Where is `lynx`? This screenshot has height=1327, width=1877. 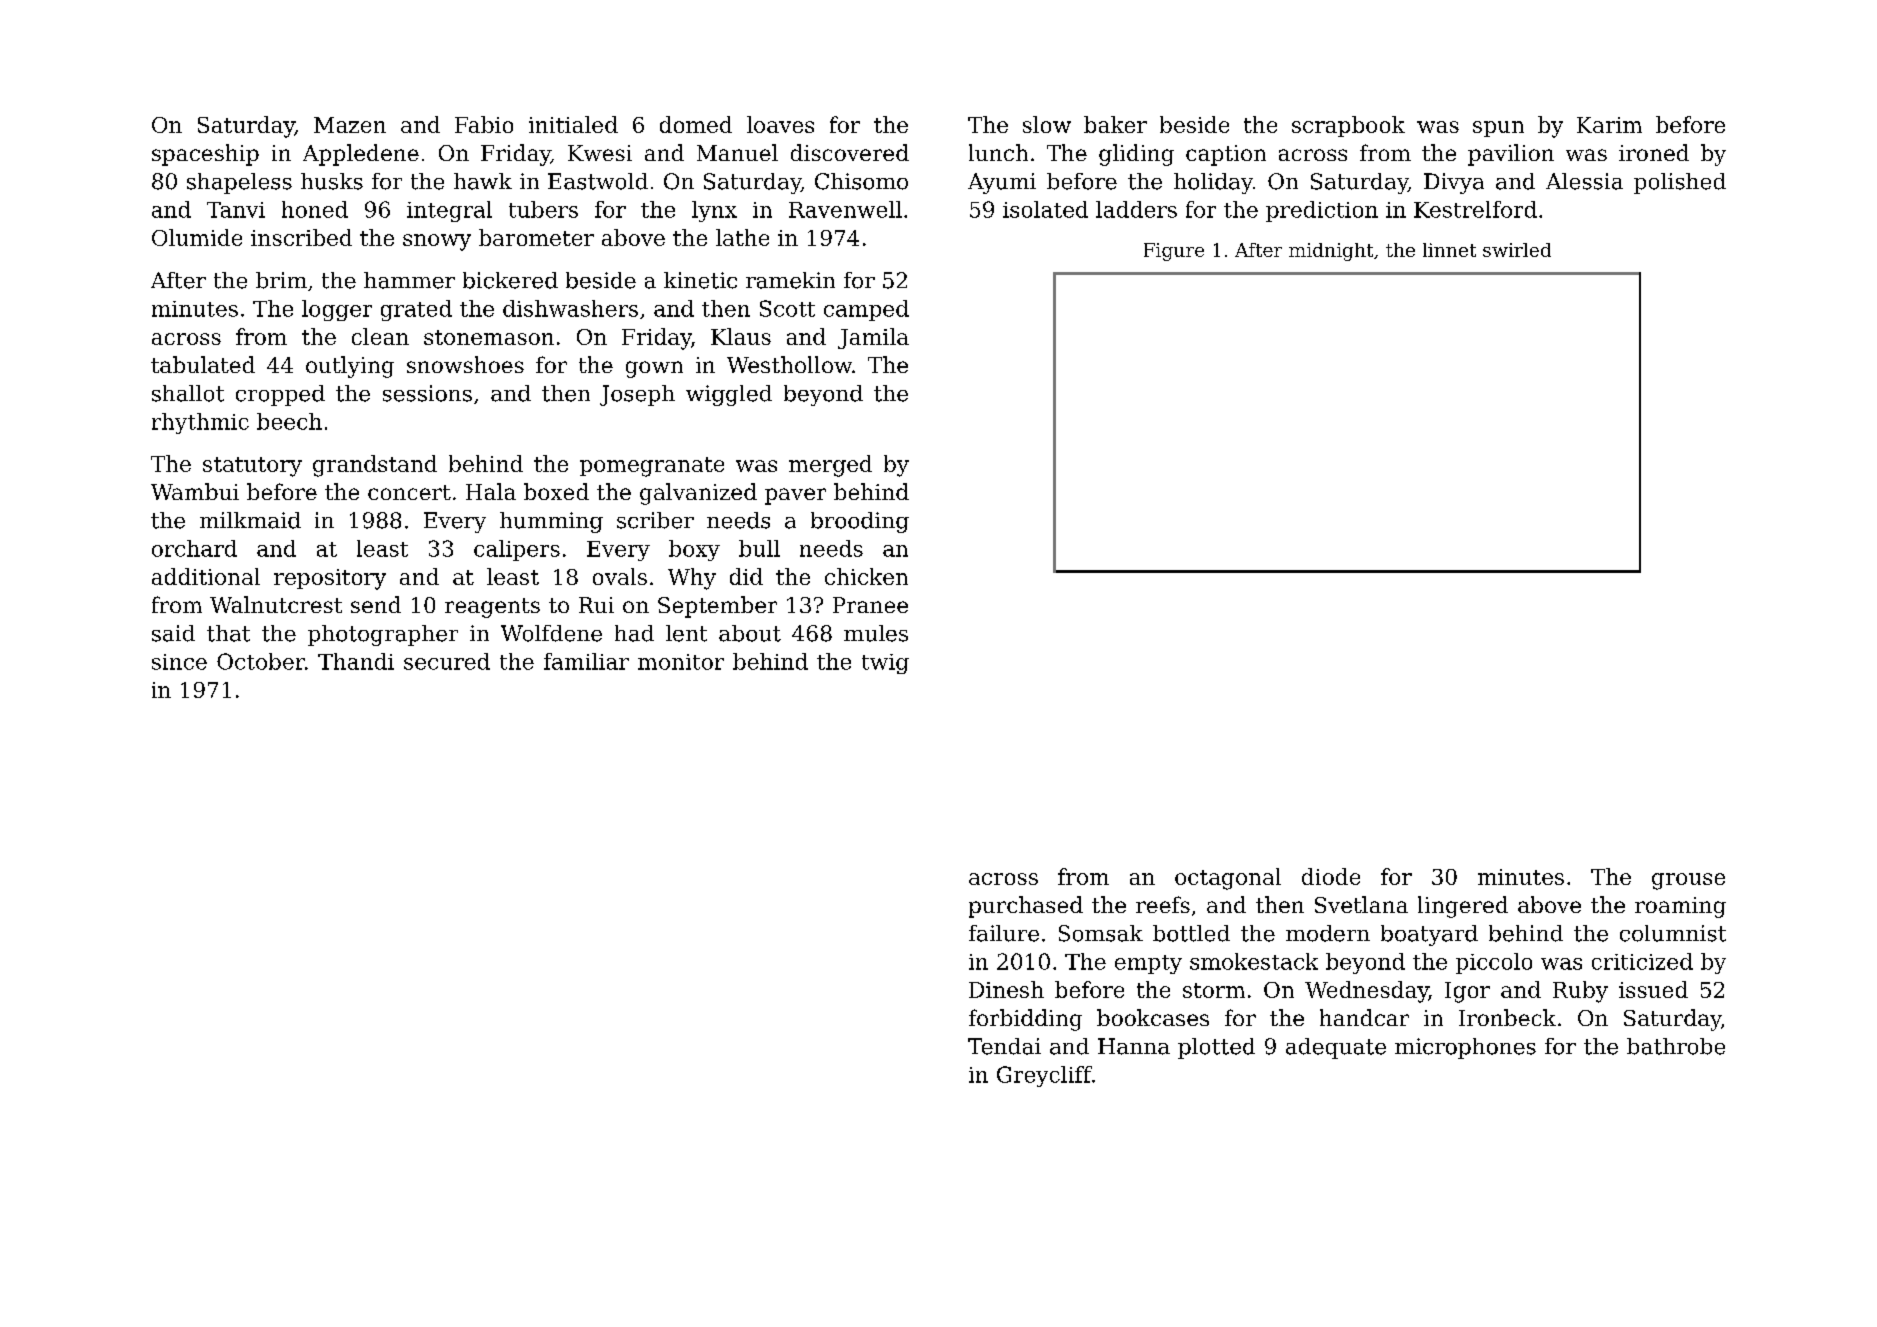 lynx is located at coordinates (714, 211).
